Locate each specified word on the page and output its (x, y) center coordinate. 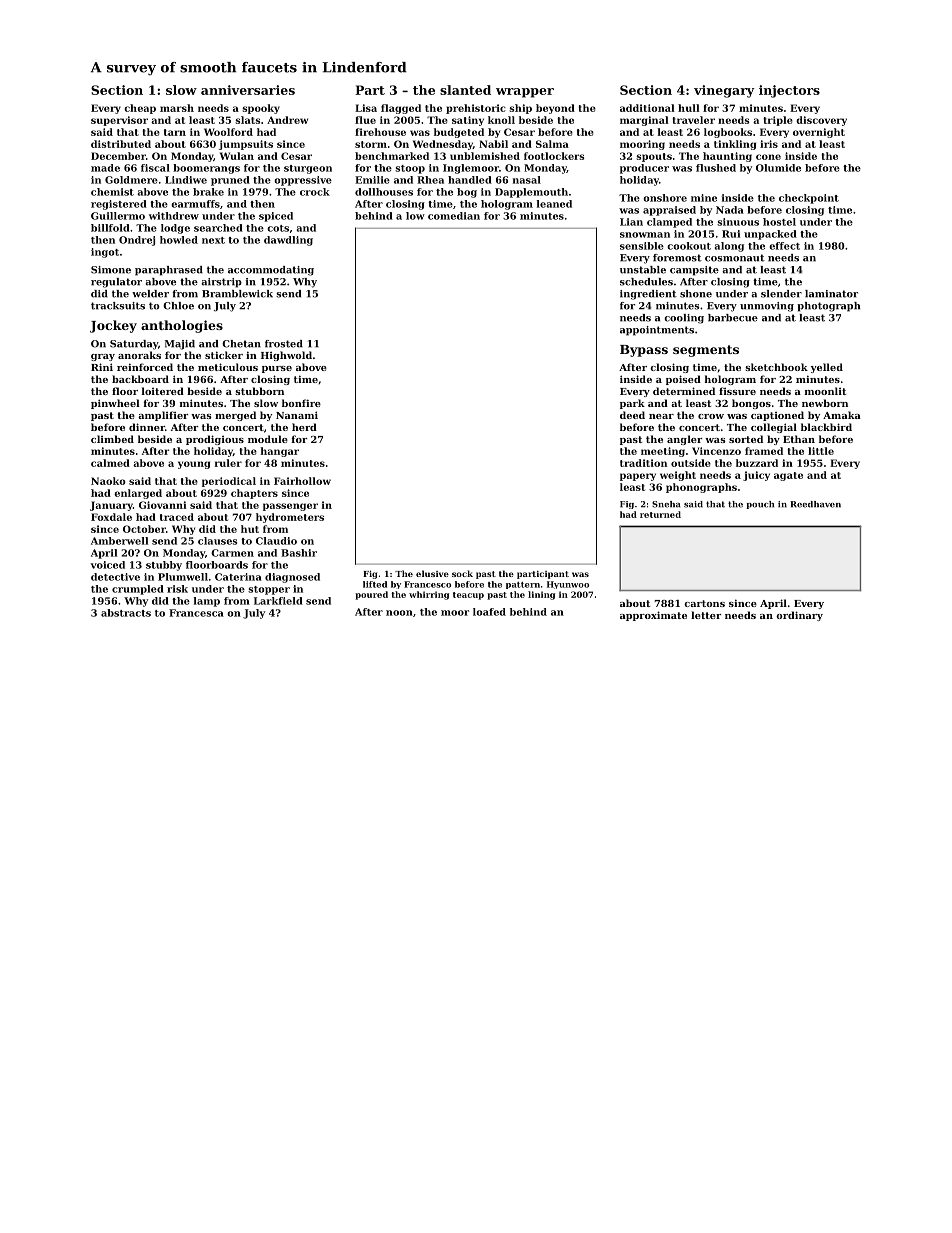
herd (304, 427)
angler (684, 440)
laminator (831, 294)
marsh (177, 108)
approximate (653, 616)
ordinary (799, 616)
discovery (821, 121)
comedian (454, 216)
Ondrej (137, 241)
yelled (827, 368)
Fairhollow (302, 481)
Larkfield (278, 601)
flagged (401, 109)
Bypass (644, 351)
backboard (140, 379)
